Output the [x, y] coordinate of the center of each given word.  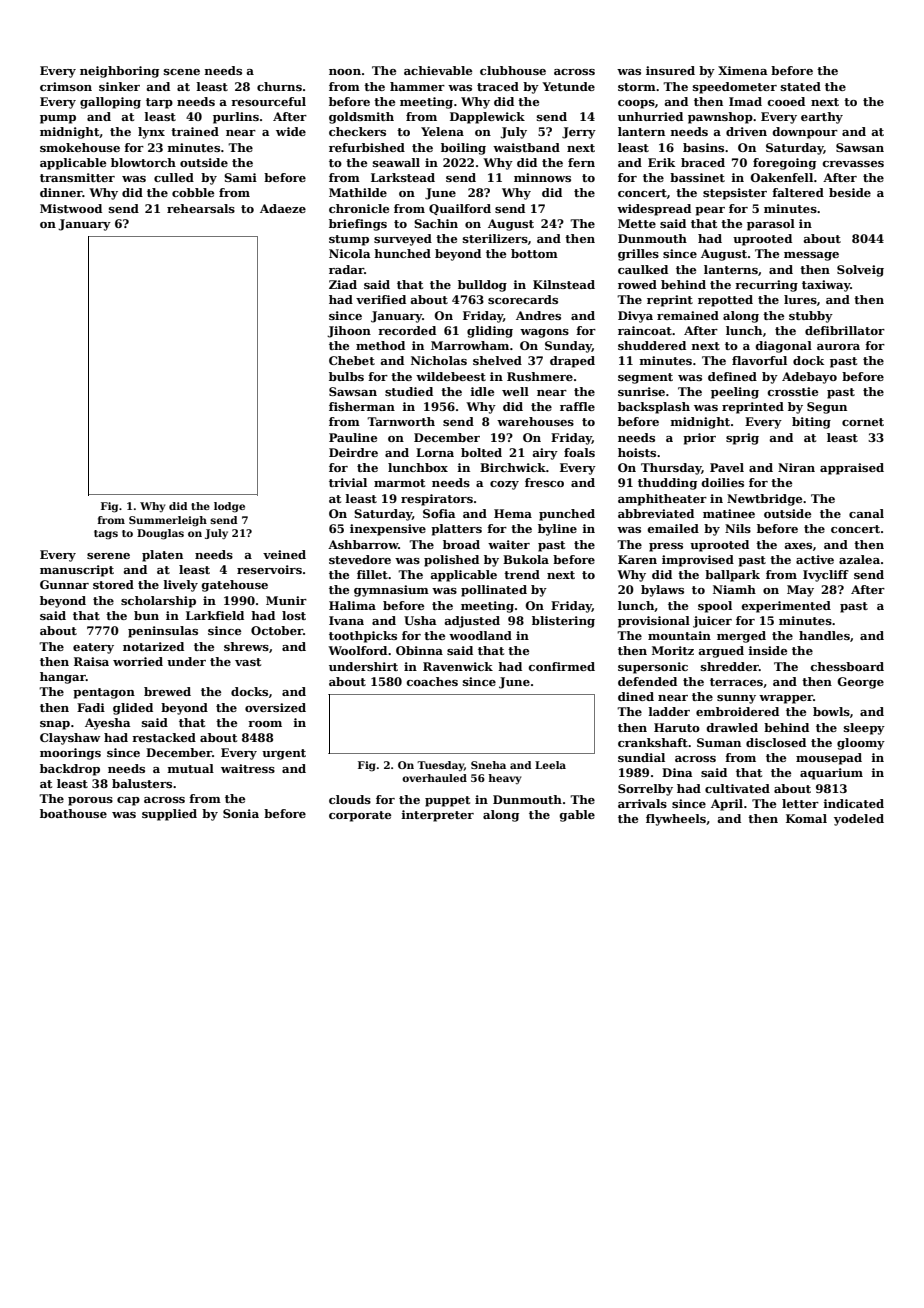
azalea [859, 559]
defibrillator [845, 330]
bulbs [346, 376]
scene [182, 72]
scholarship [158, 602]
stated [801, 86]
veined [284, 554]
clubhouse [513, 70]
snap [55, 725]
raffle [577, 406]
